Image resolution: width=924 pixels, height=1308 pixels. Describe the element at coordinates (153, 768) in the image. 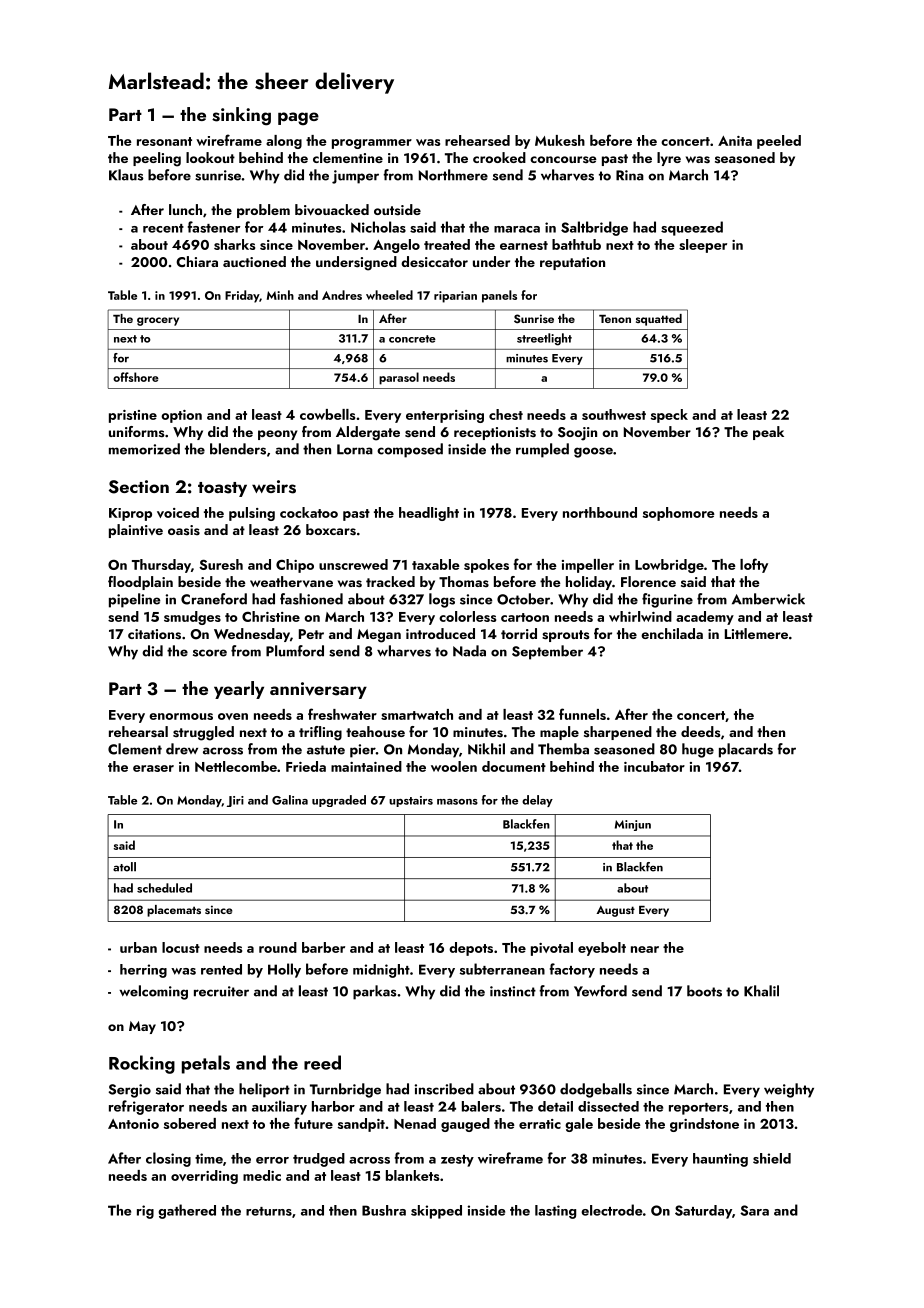

I see `eraser` at that location.
